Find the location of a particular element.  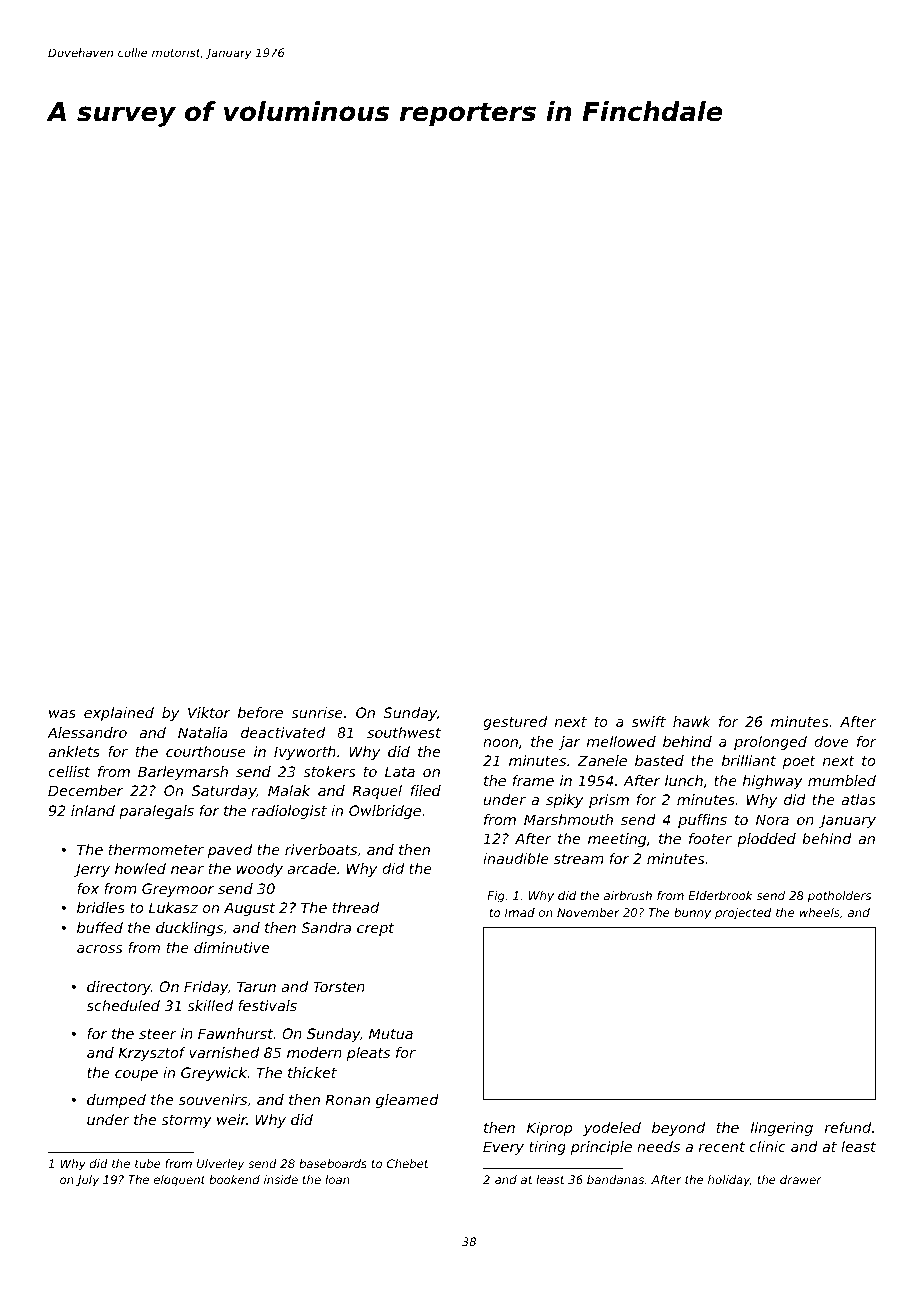

anklets is located at coordinates (74, 751).
